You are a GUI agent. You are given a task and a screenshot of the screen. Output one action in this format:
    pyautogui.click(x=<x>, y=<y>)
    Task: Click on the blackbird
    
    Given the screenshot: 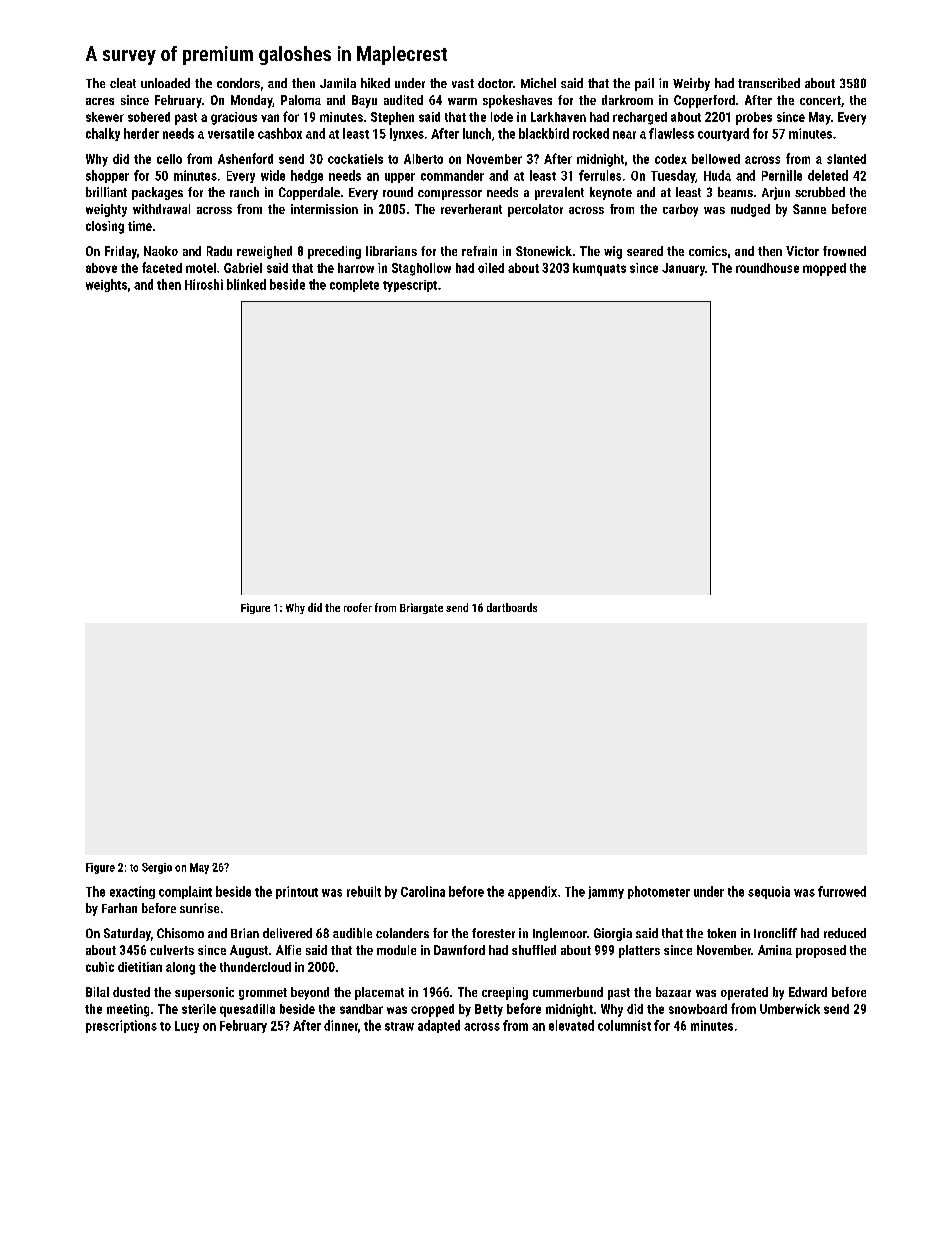 What is the action you would take?
    pyautogui.click(x=544, y=133)
